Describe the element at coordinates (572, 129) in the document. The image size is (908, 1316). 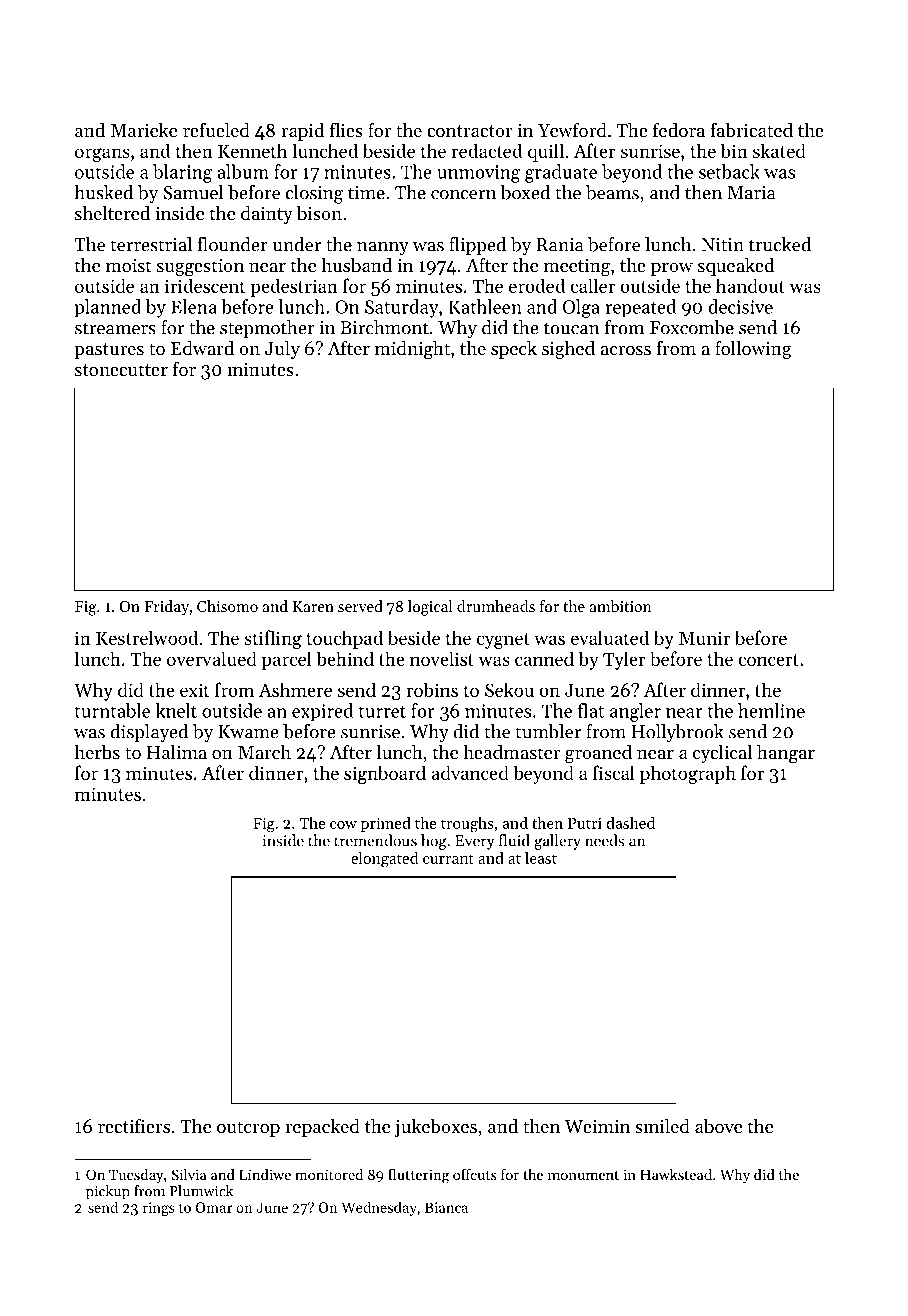
I see `Yewford` at that location.
